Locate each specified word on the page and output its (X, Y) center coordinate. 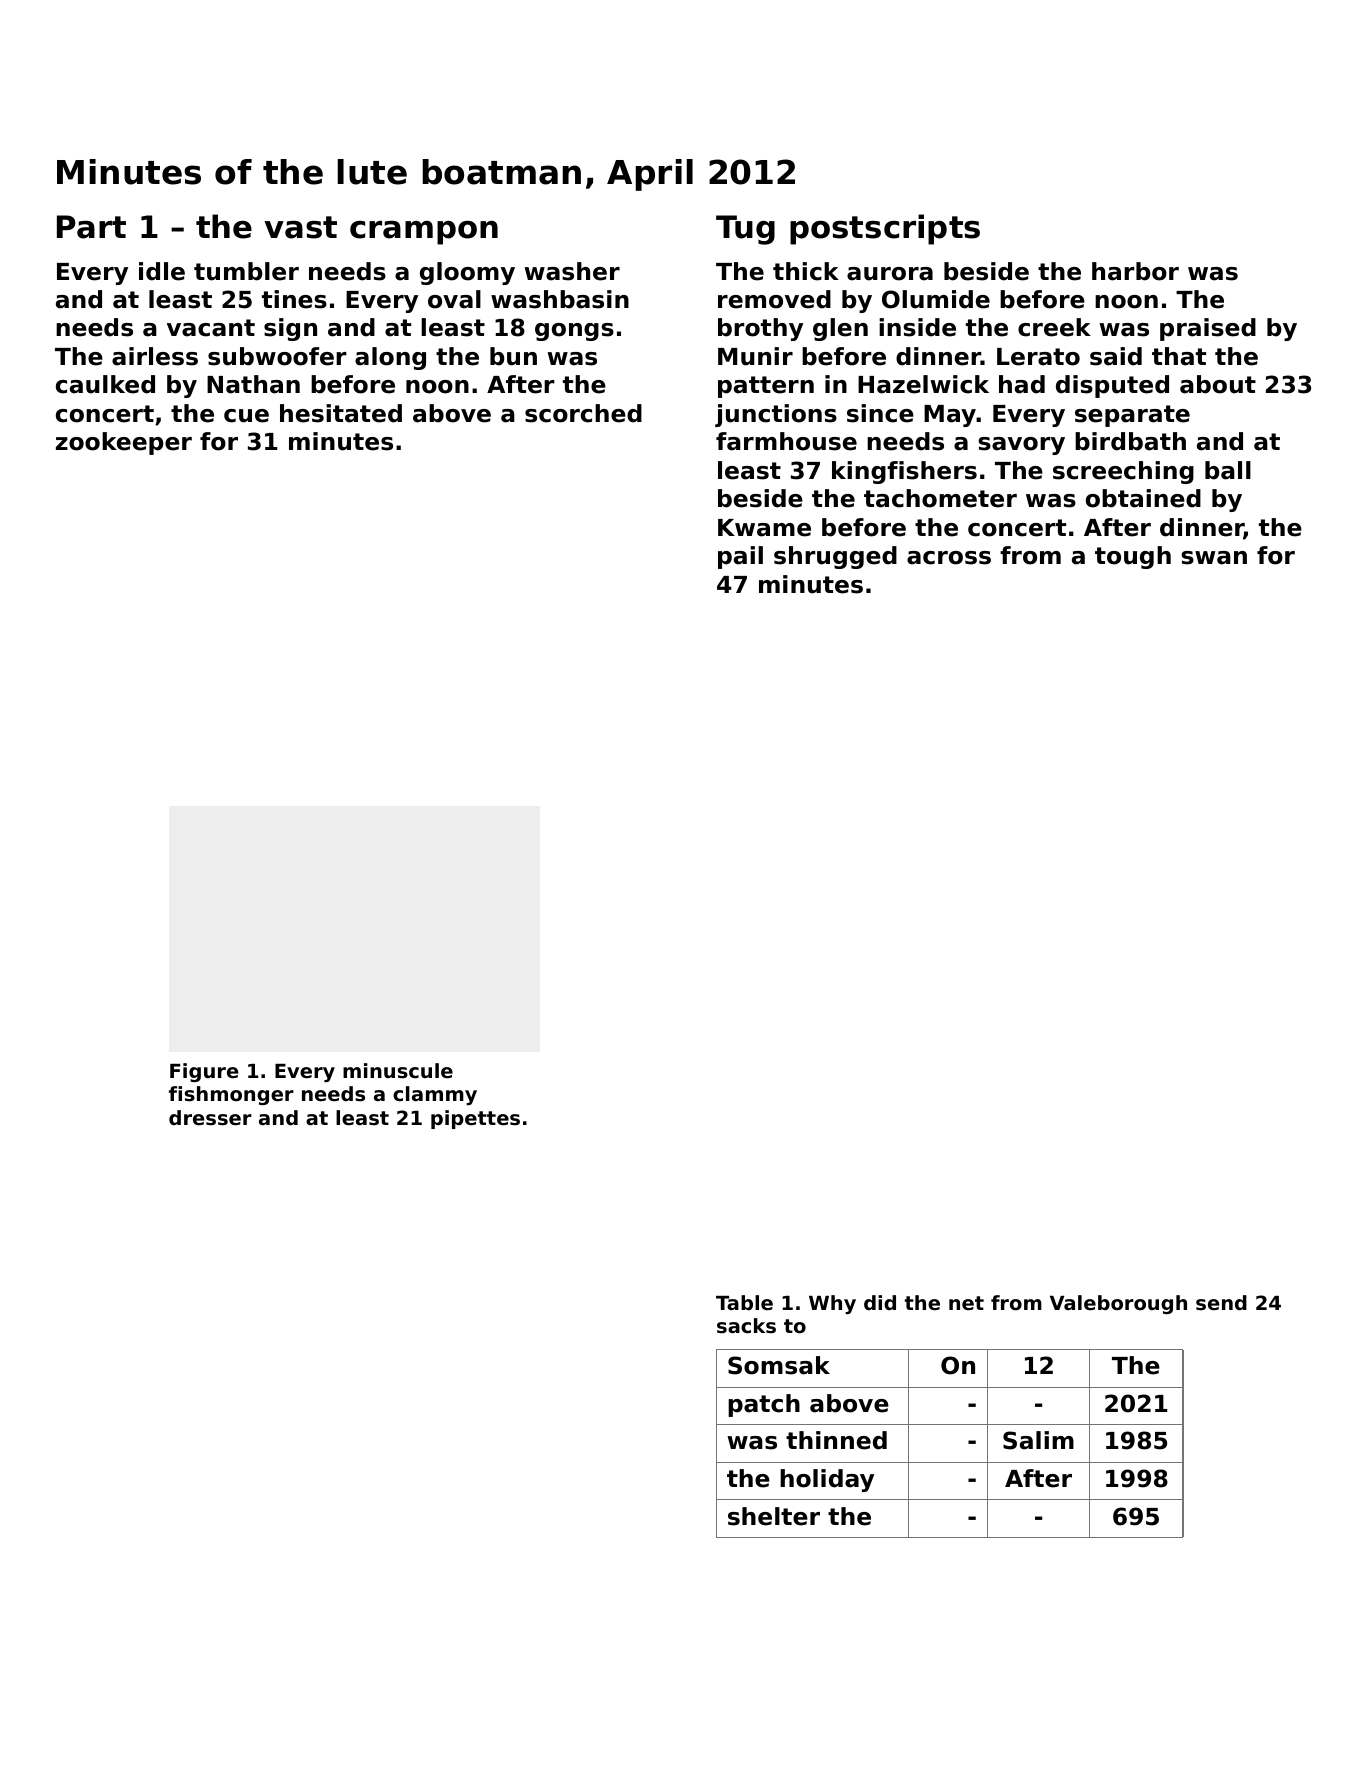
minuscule (398, 1071)
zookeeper (124, 443)
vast (300, 227)
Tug (745, 230)
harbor (1135, 271)
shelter (774, 1516)
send (1221, 1303)
